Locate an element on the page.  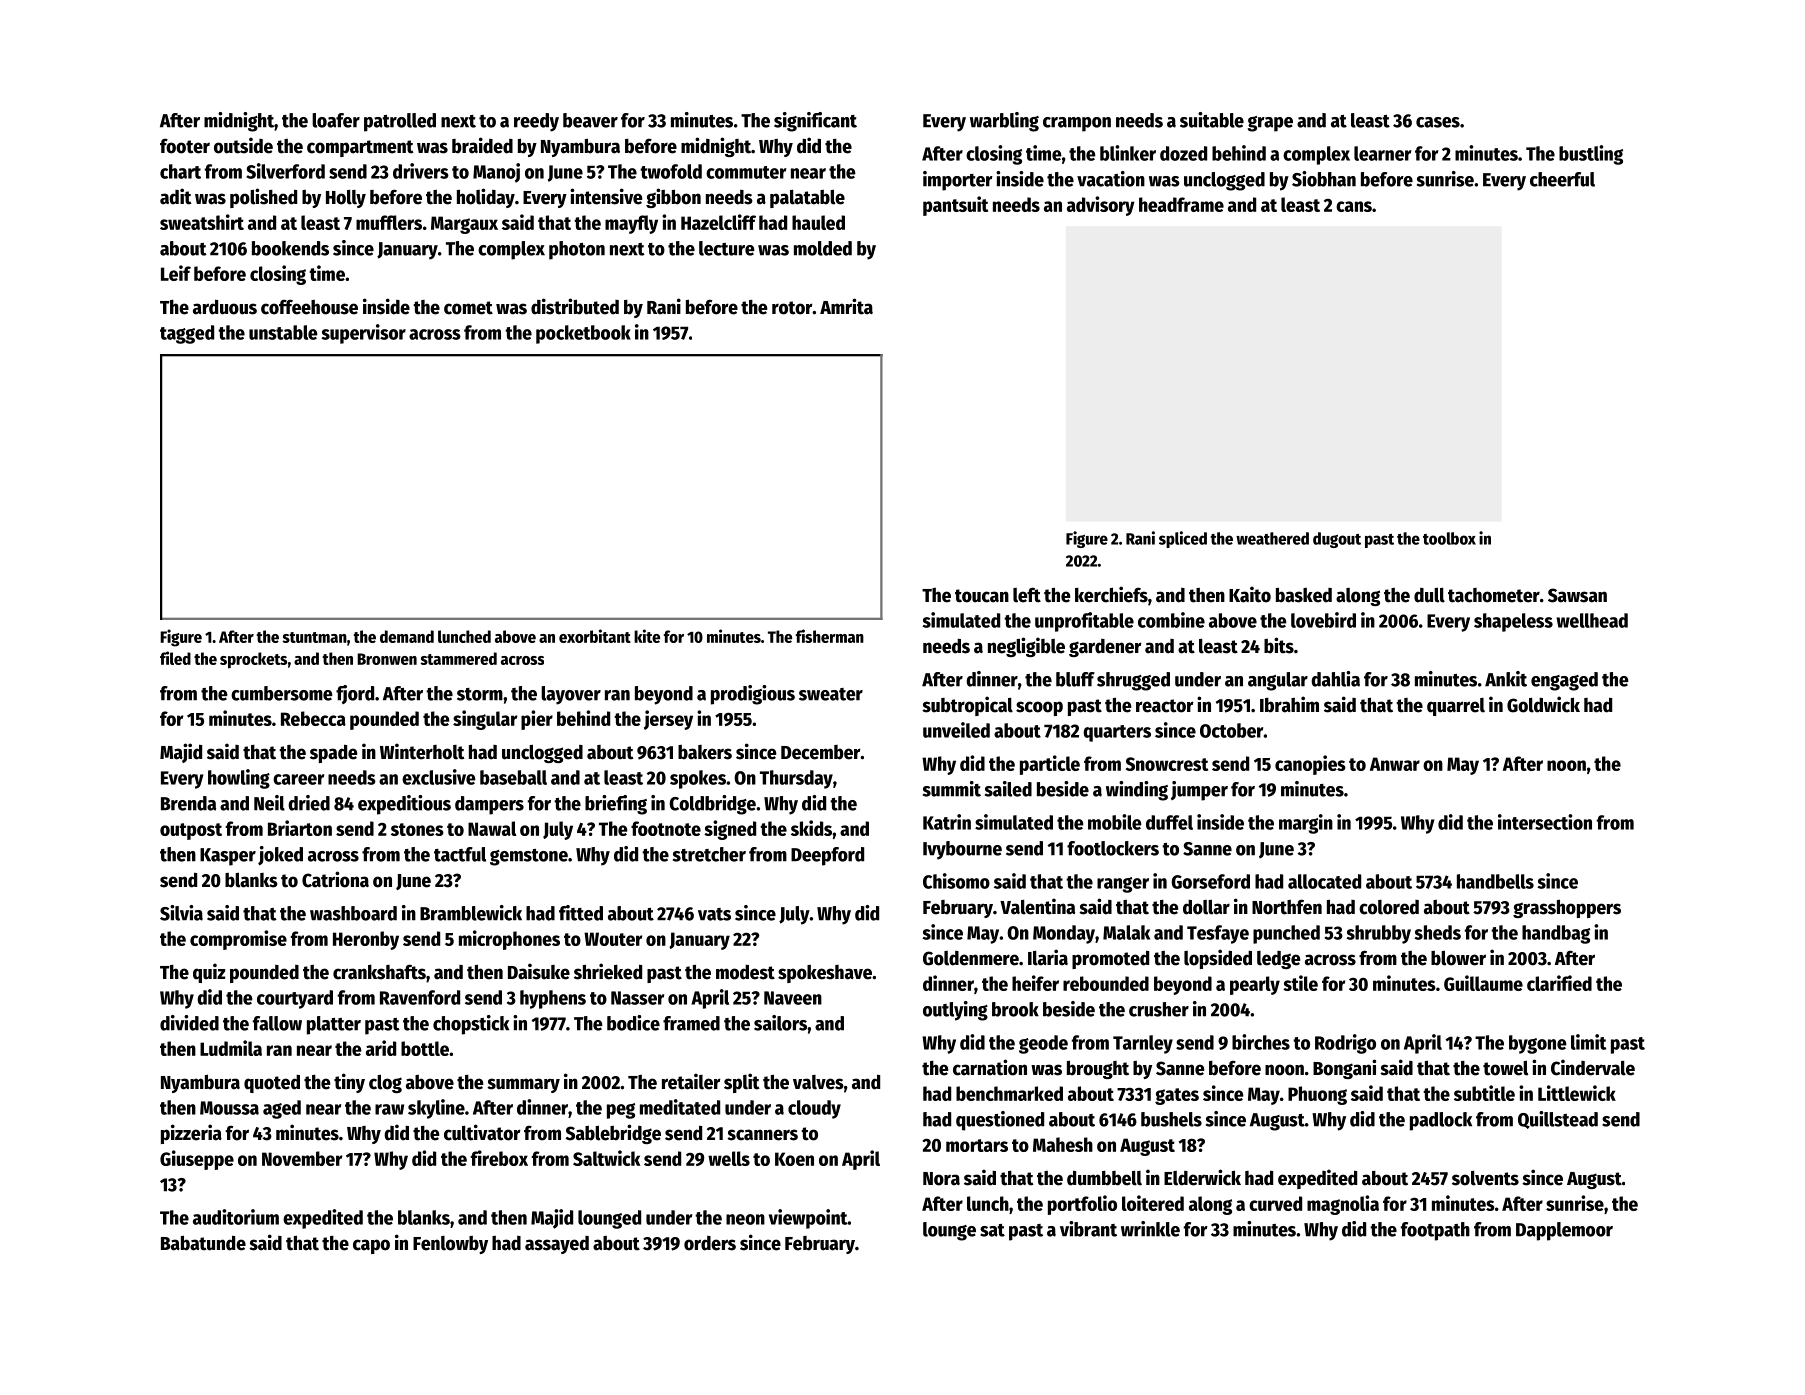
cheerful is located at coordinates (1562, 179).
